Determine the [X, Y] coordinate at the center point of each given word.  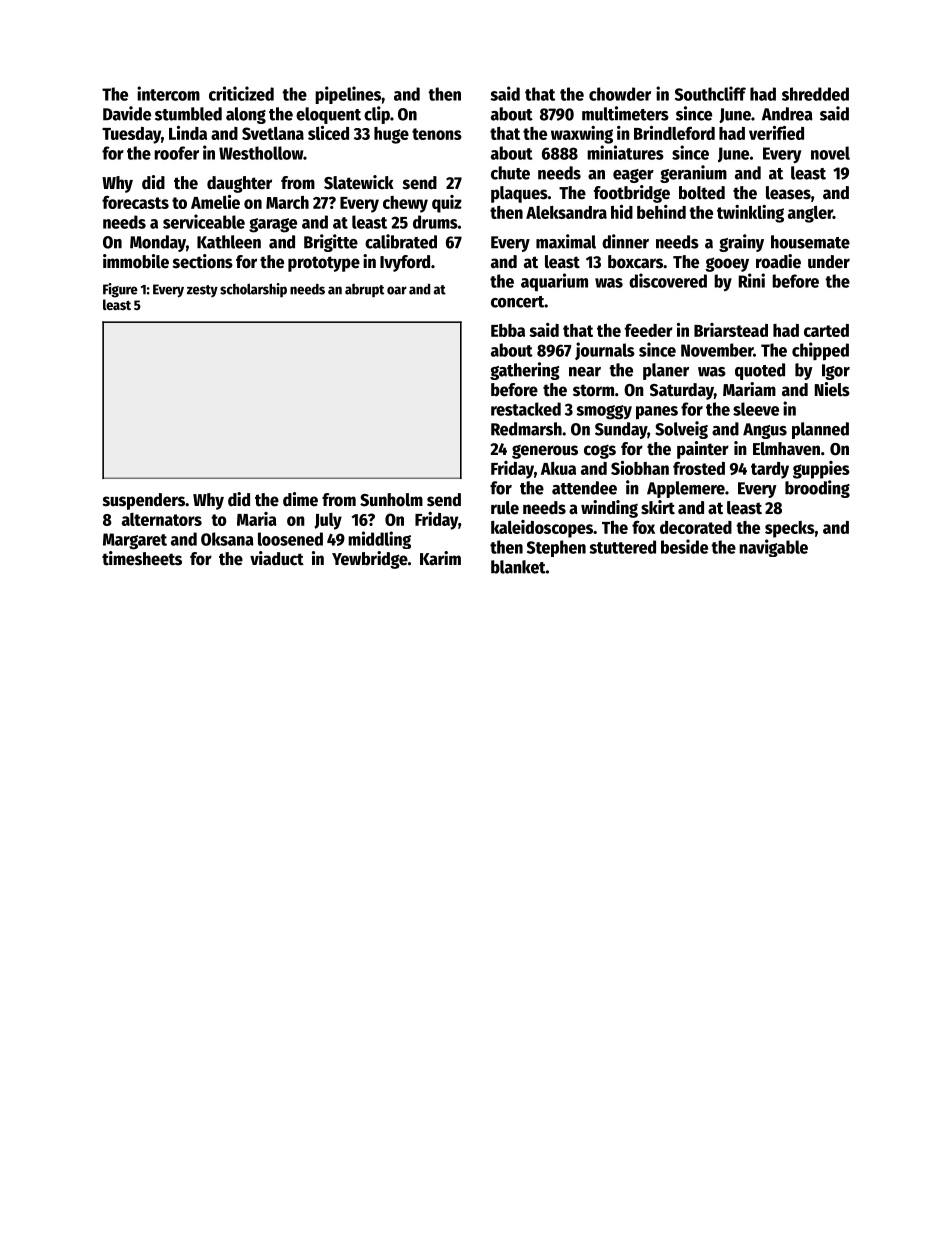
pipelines [348, 95]
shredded [815, 94]
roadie [778, 261]
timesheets [142, 558]
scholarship [253, 290]
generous [545, 452]
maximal [566, 241]
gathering [525, 371]
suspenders [144, 501]
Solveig [681, 430]
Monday [158, 243]
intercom [168, 93]
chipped [820, 351]
